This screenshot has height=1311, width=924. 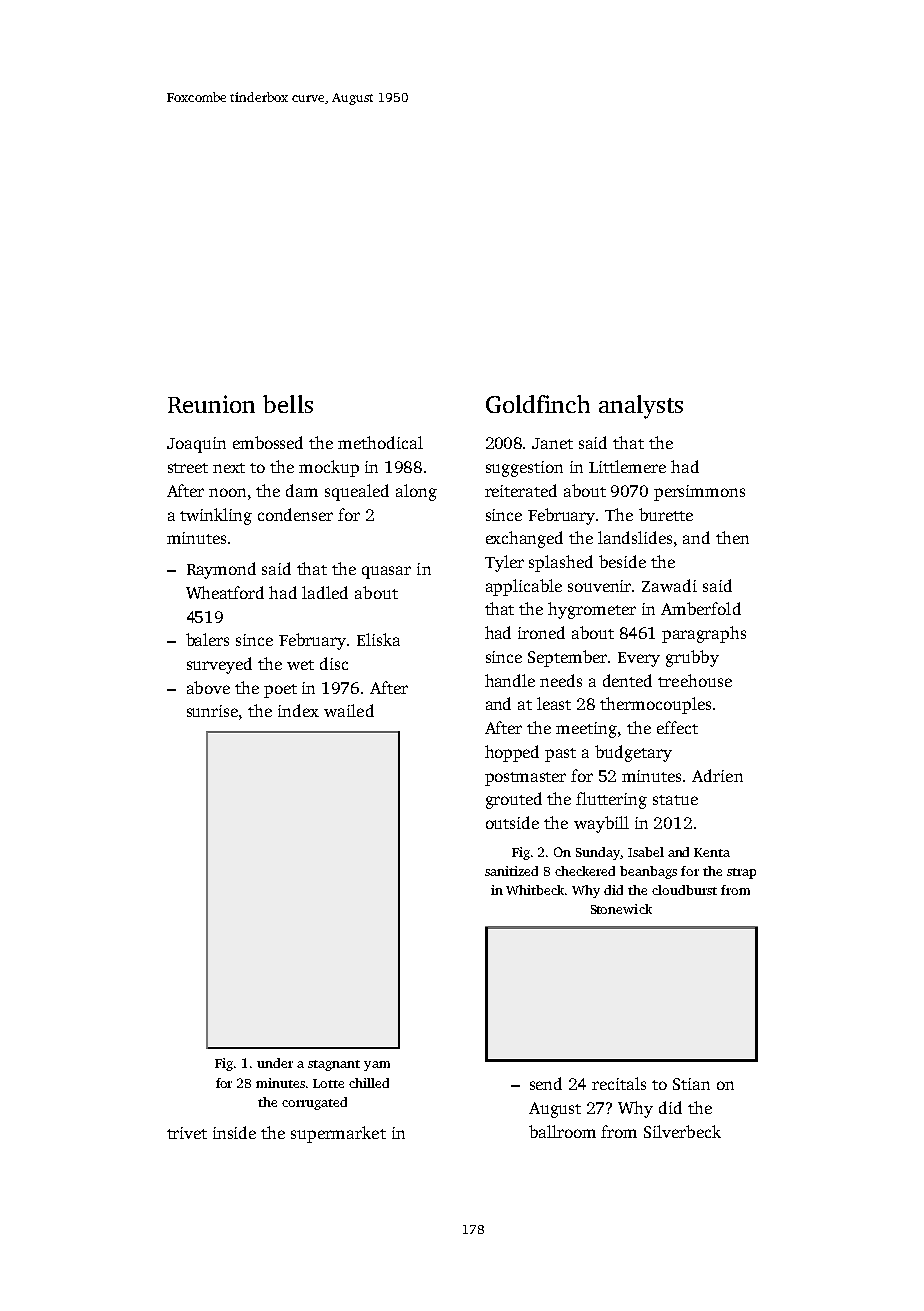 What do you see at coordinates (621, 909) in the screenshot?
I see `Stonewick` at bounding box center [621, 909].
